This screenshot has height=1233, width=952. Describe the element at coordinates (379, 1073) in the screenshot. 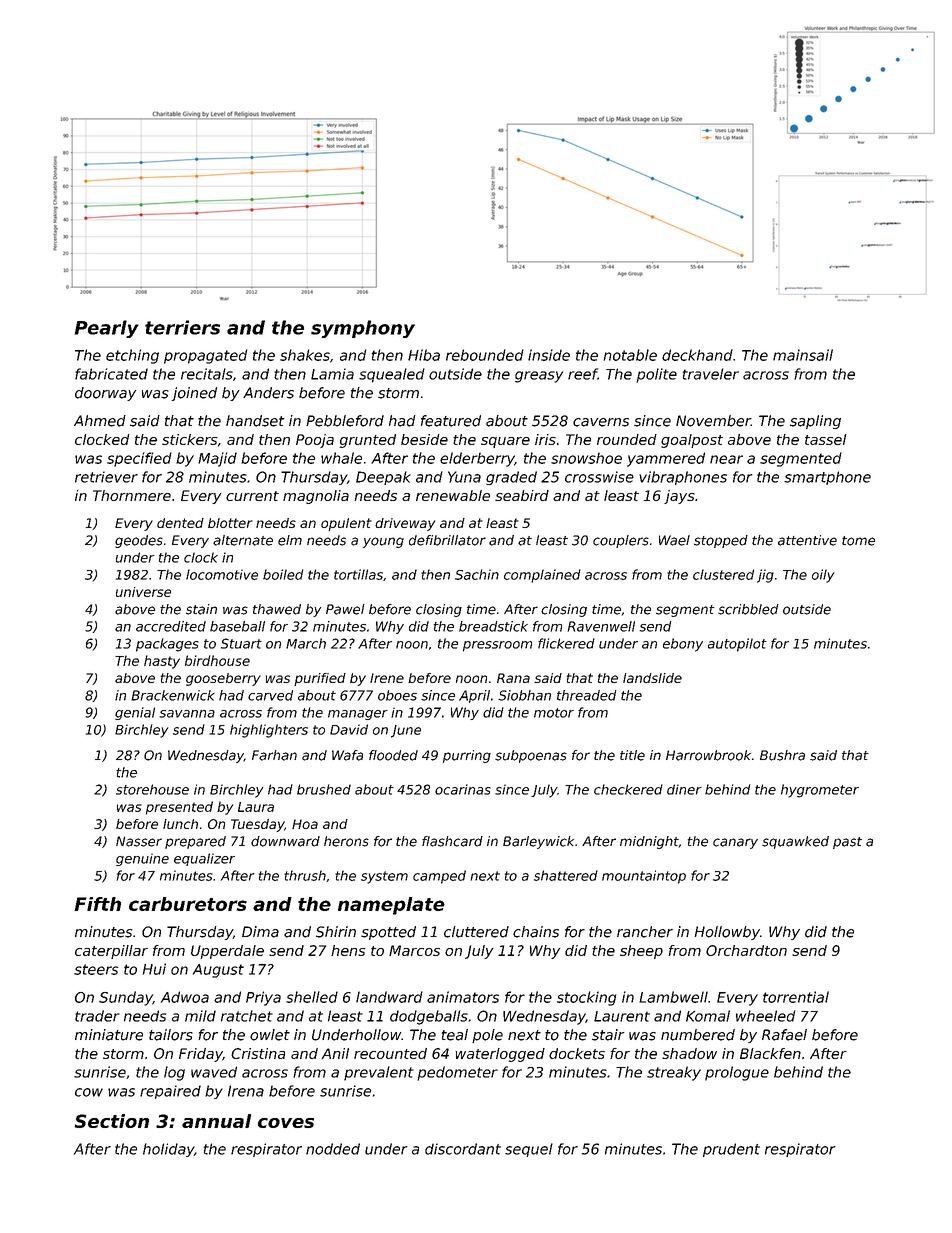

I see `prevalent` at that location.
